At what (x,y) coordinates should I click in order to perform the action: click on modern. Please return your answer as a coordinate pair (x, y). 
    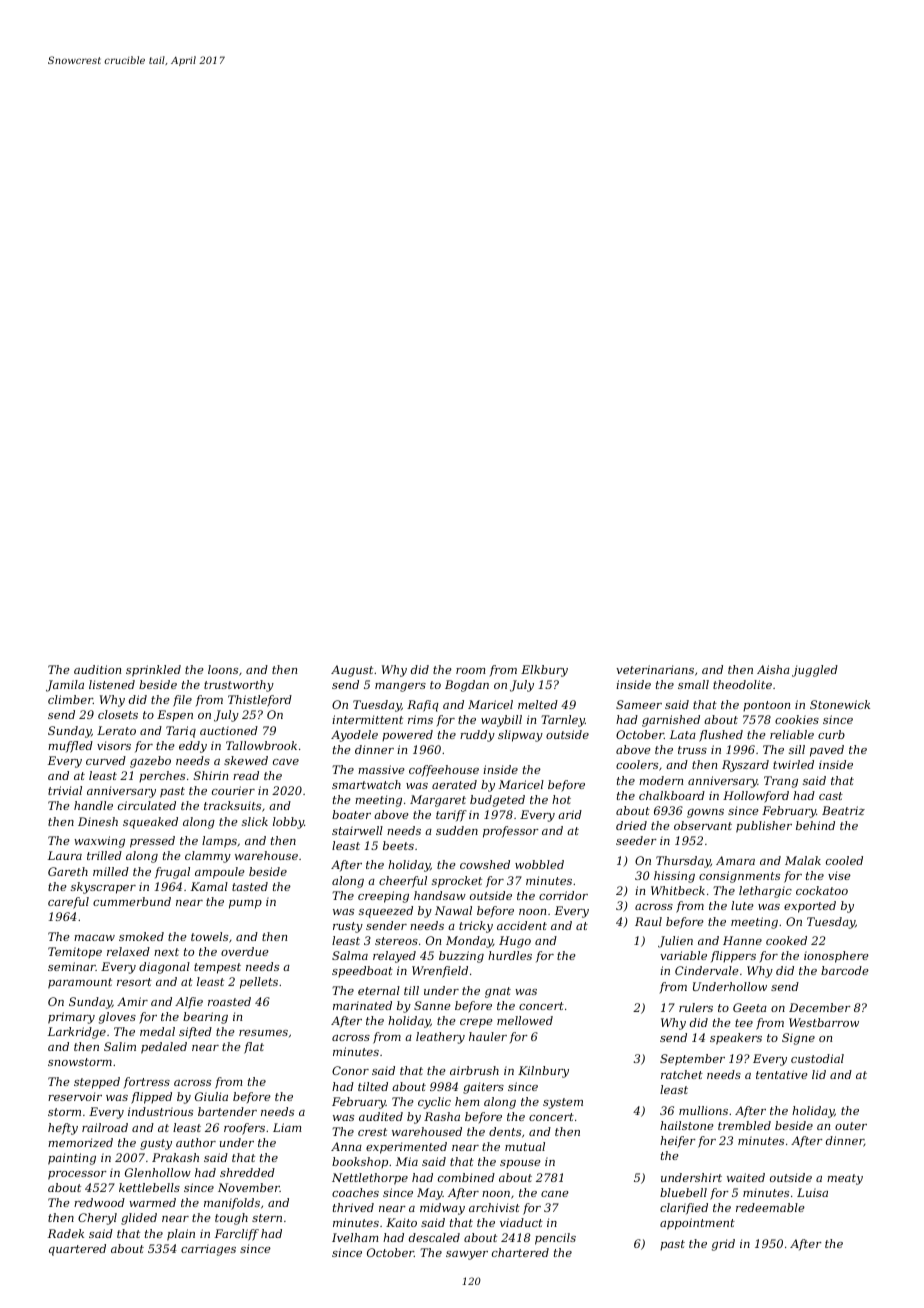
    Looking at the image, I should click on (661, 780).
